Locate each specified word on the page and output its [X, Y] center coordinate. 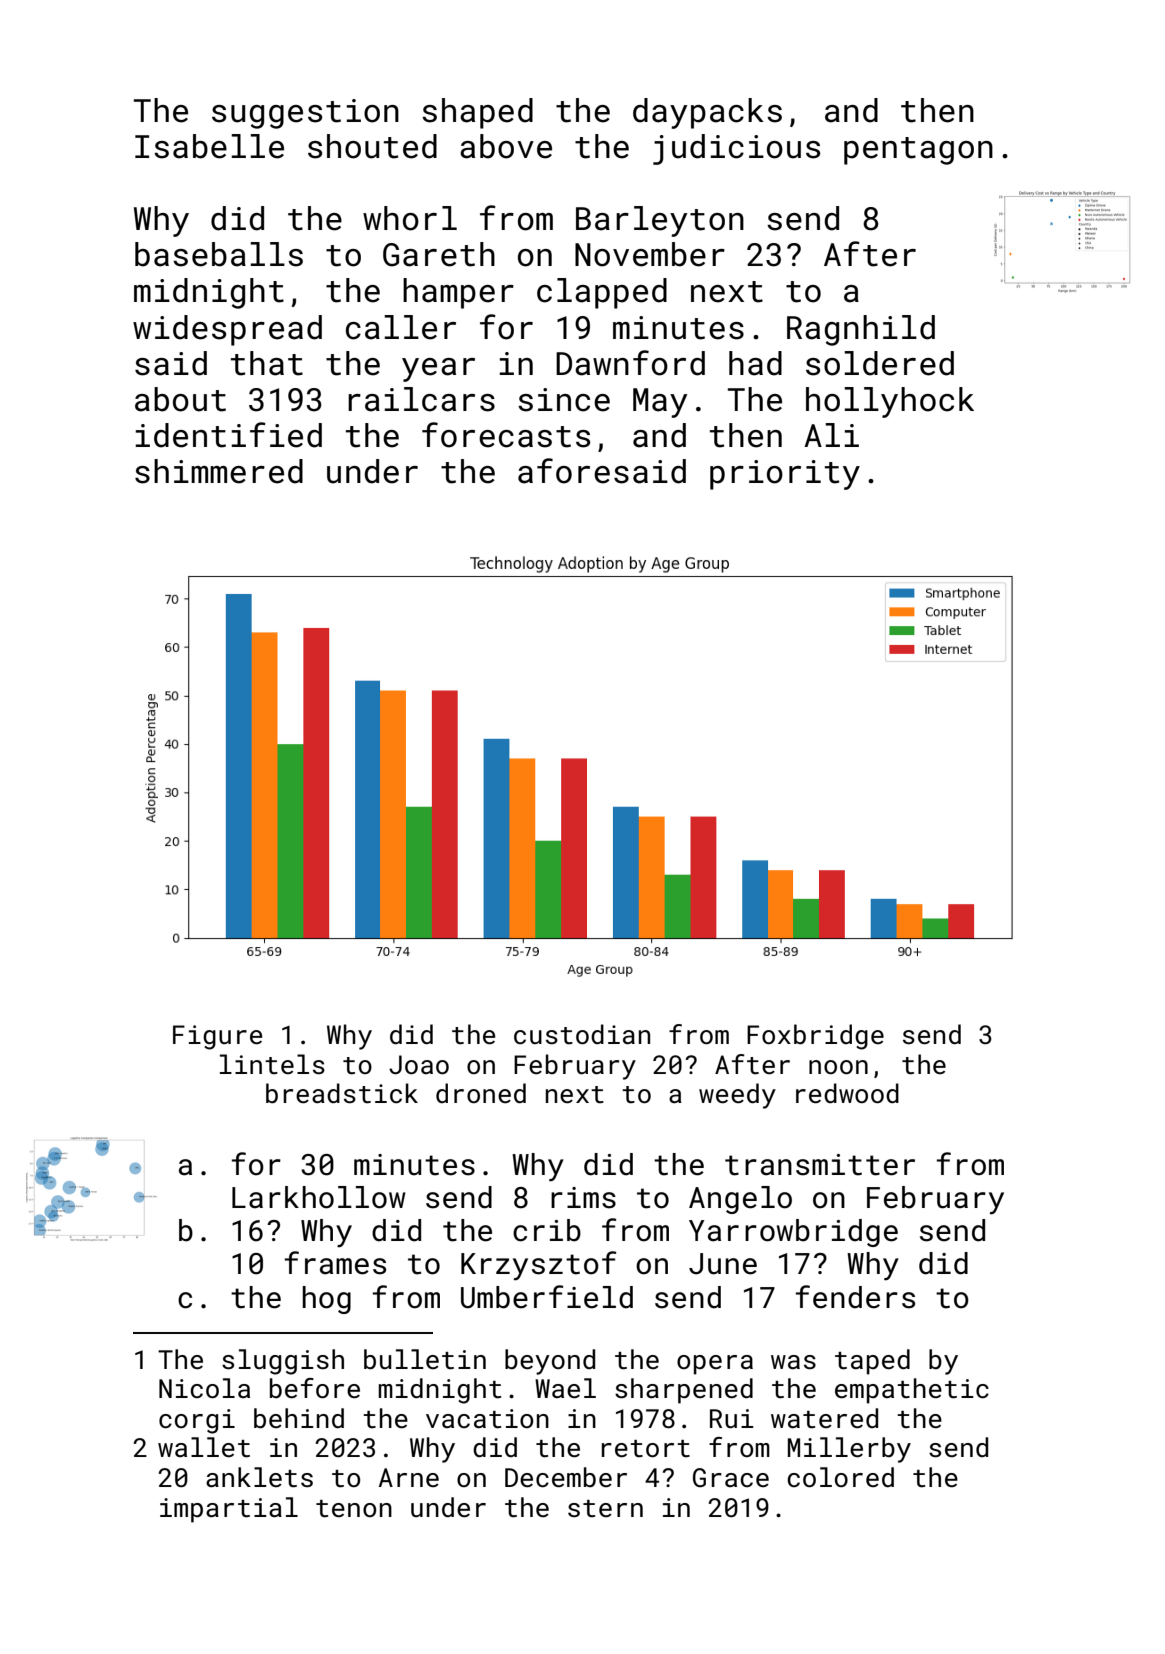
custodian [582, 1034]
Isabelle [209, 146]
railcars [421, 399]
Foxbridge [815, 1037]
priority [785, 475]
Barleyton [660, 221]
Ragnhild [861, 330]
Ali [831, 435]
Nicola [204, 1388]
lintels [272, 1064]
